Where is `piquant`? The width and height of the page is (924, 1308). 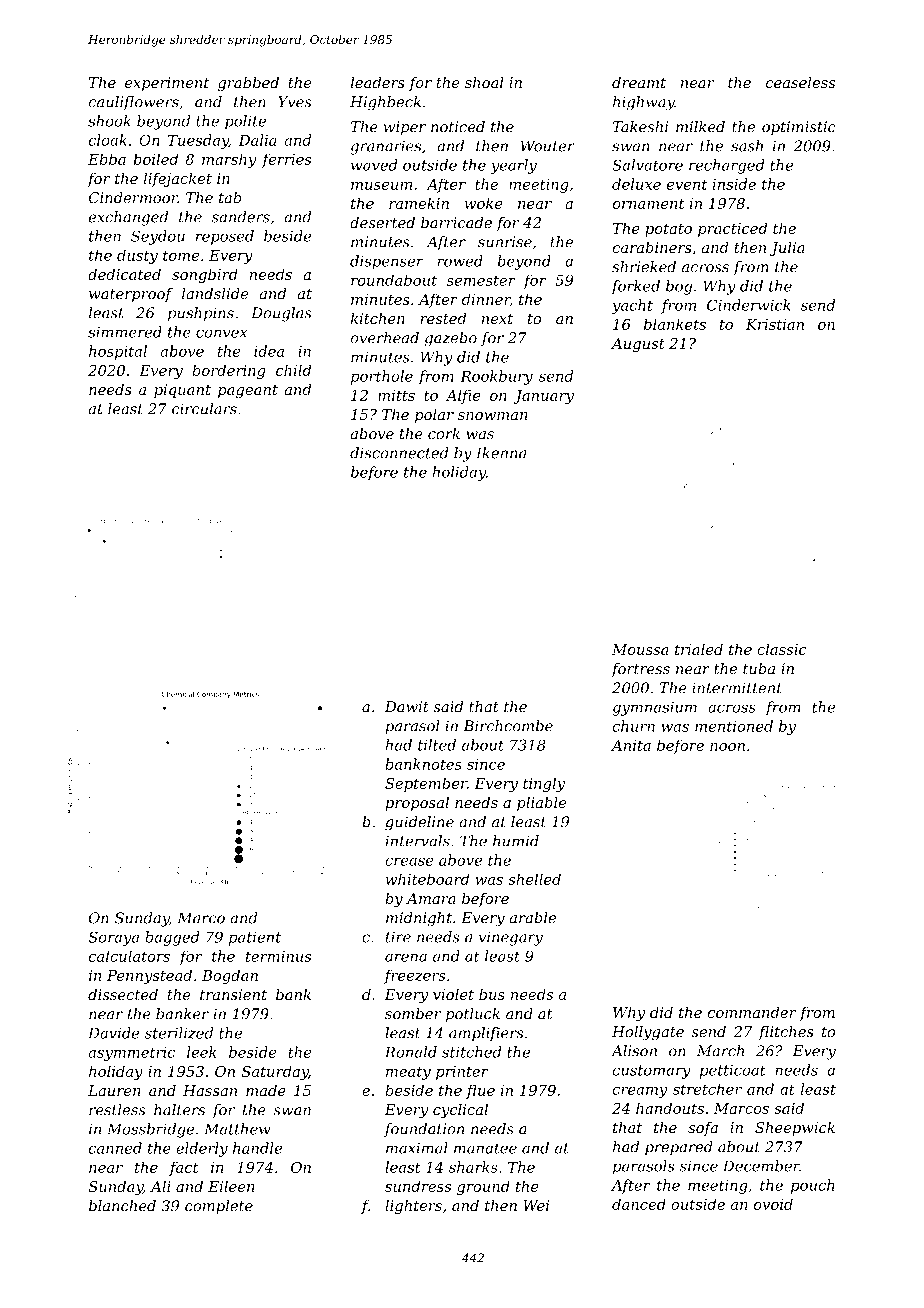
piquant is located at coordinates (182, 391).
